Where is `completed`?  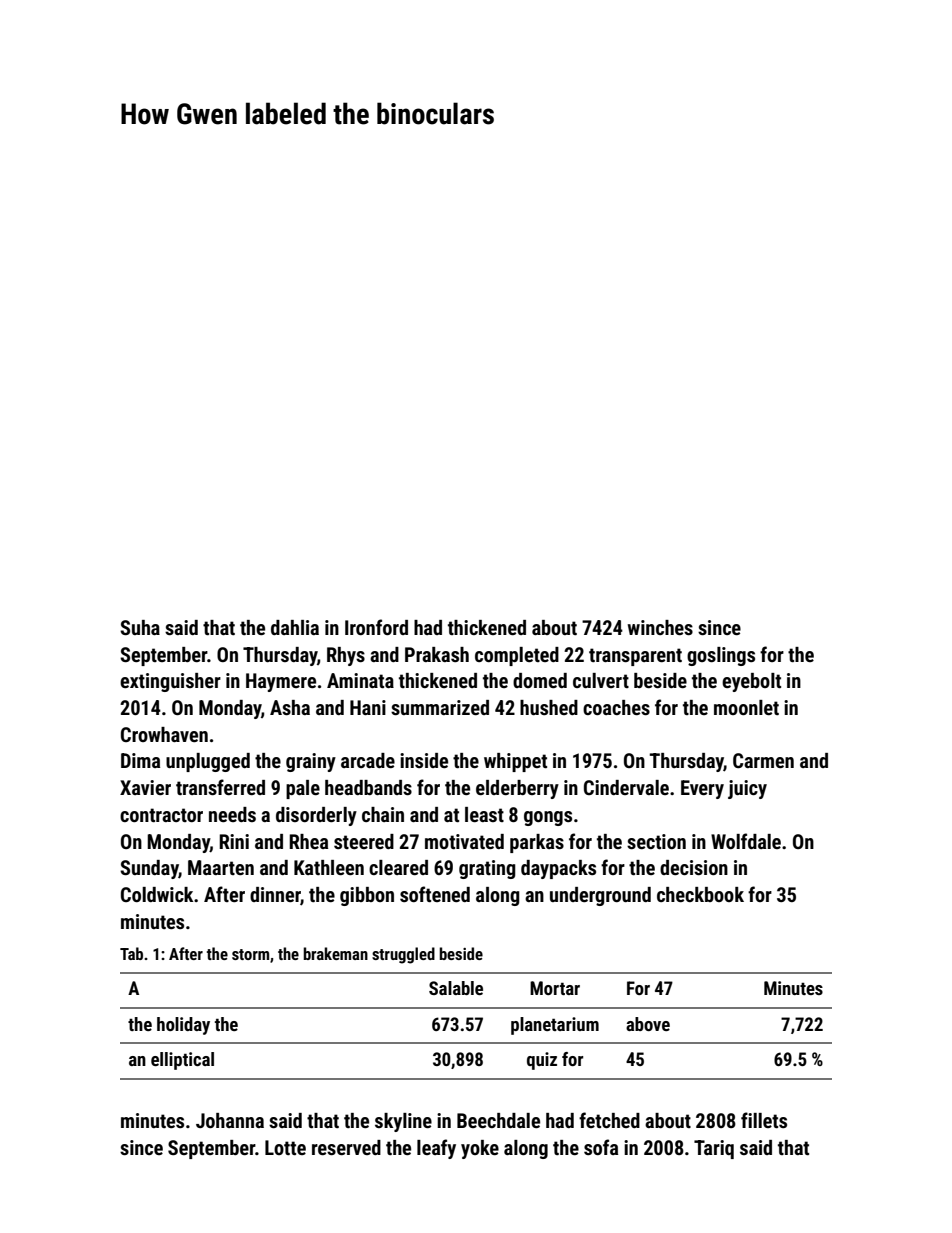
completed is located at coordinates (517, 656).
